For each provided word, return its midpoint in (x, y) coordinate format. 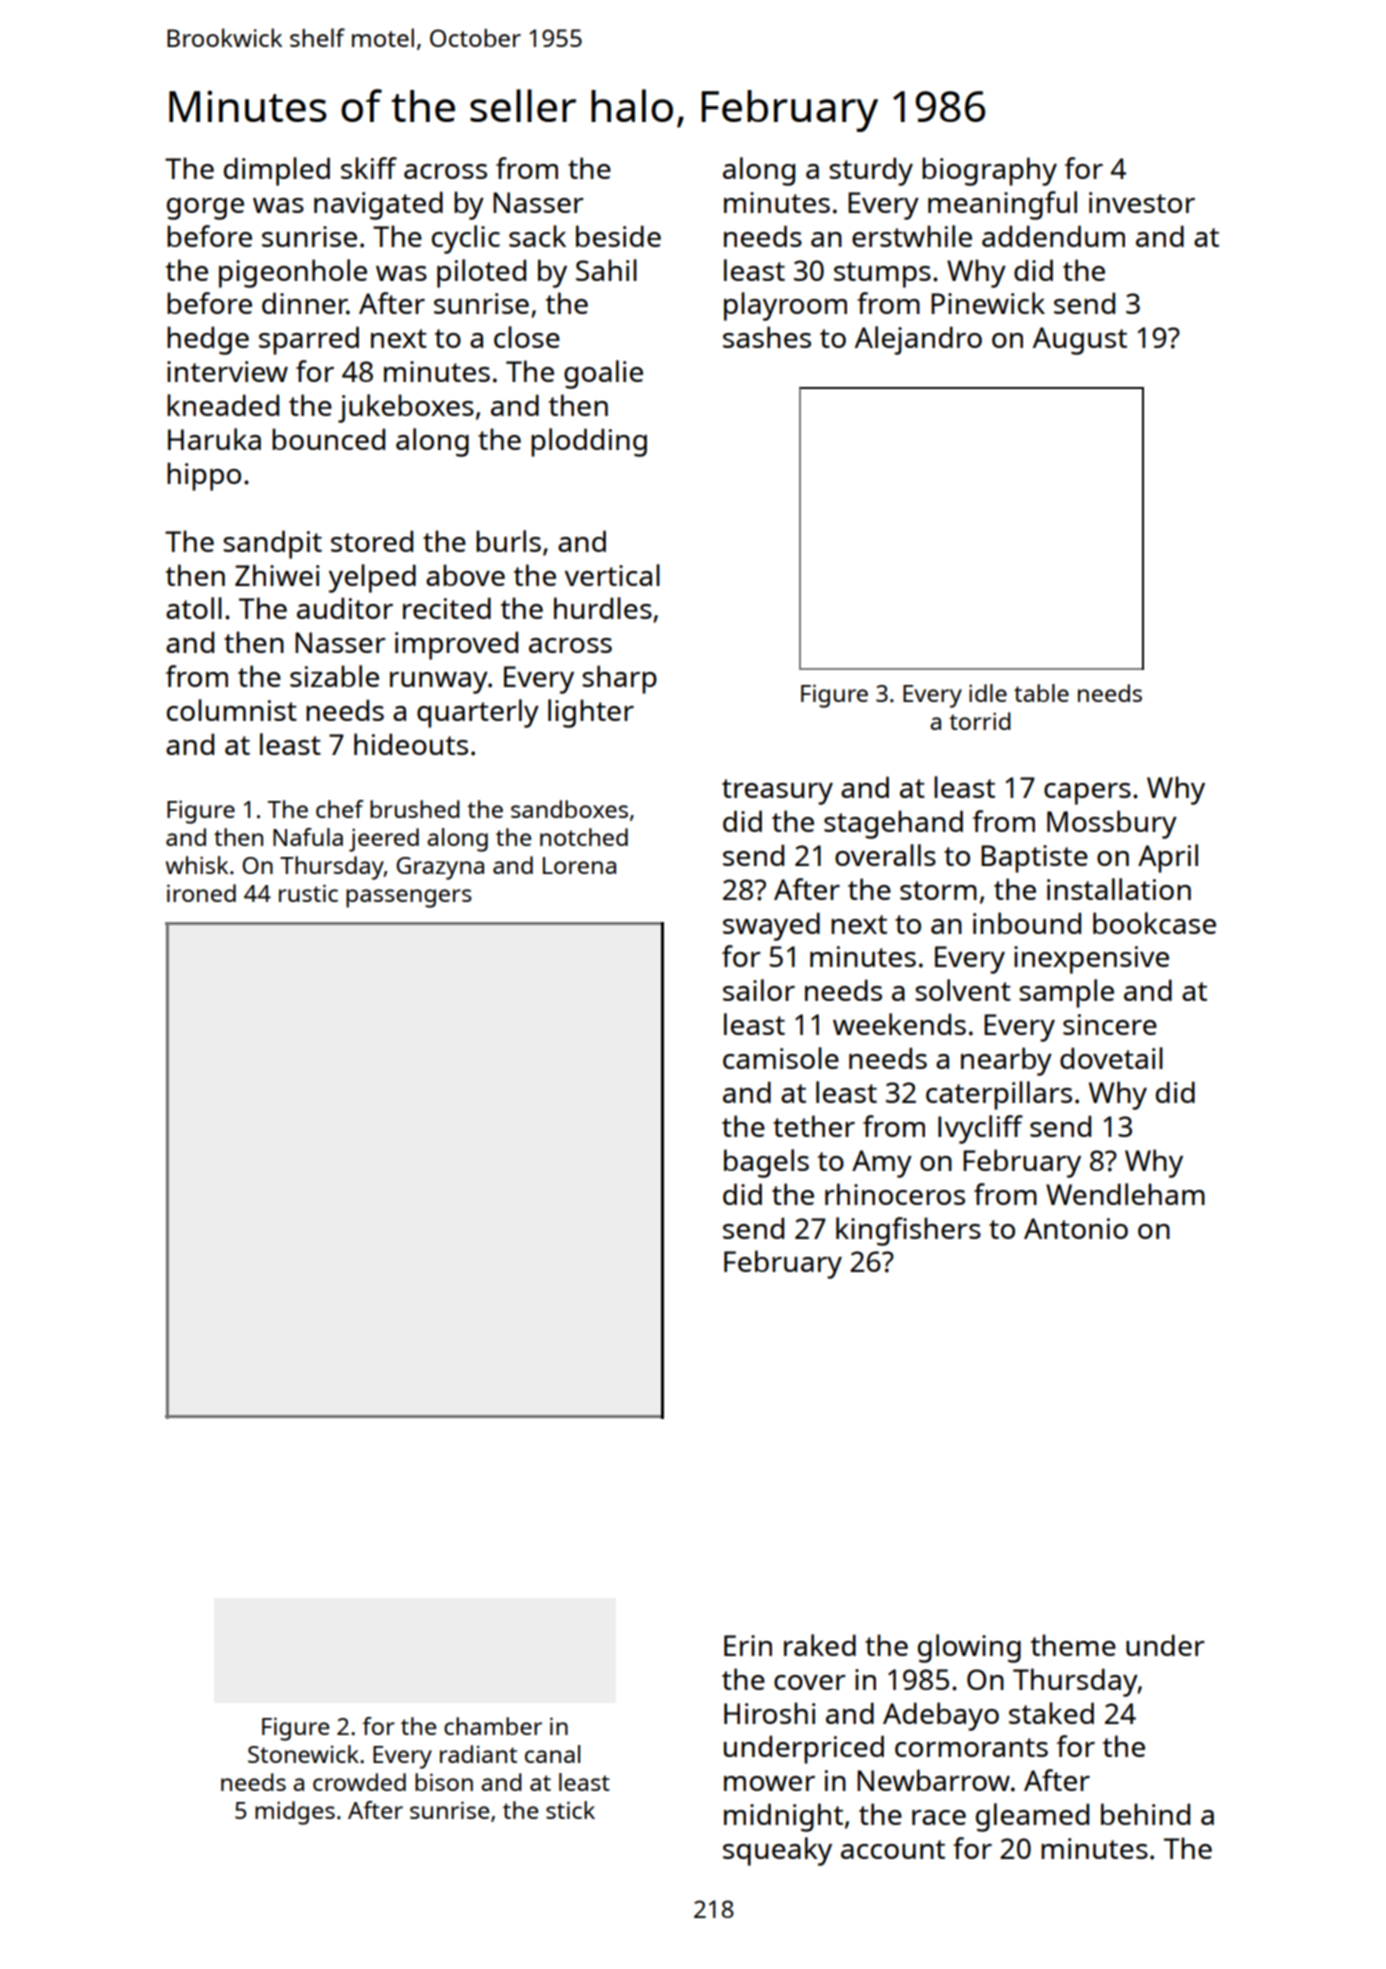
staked (1051, 1713)
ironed (201, 893)
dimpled (277, 171)
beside (618, 236)
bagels (766, 1163)
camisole (781, 1058)
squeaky (777, 1851)
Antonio (1076, 1228)
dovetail (1111, 1058)
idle (988, 693)
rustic (308, 893)
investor (1142, 202)
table (1041, 693)
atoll (194, 608)
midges (295, 1813)
